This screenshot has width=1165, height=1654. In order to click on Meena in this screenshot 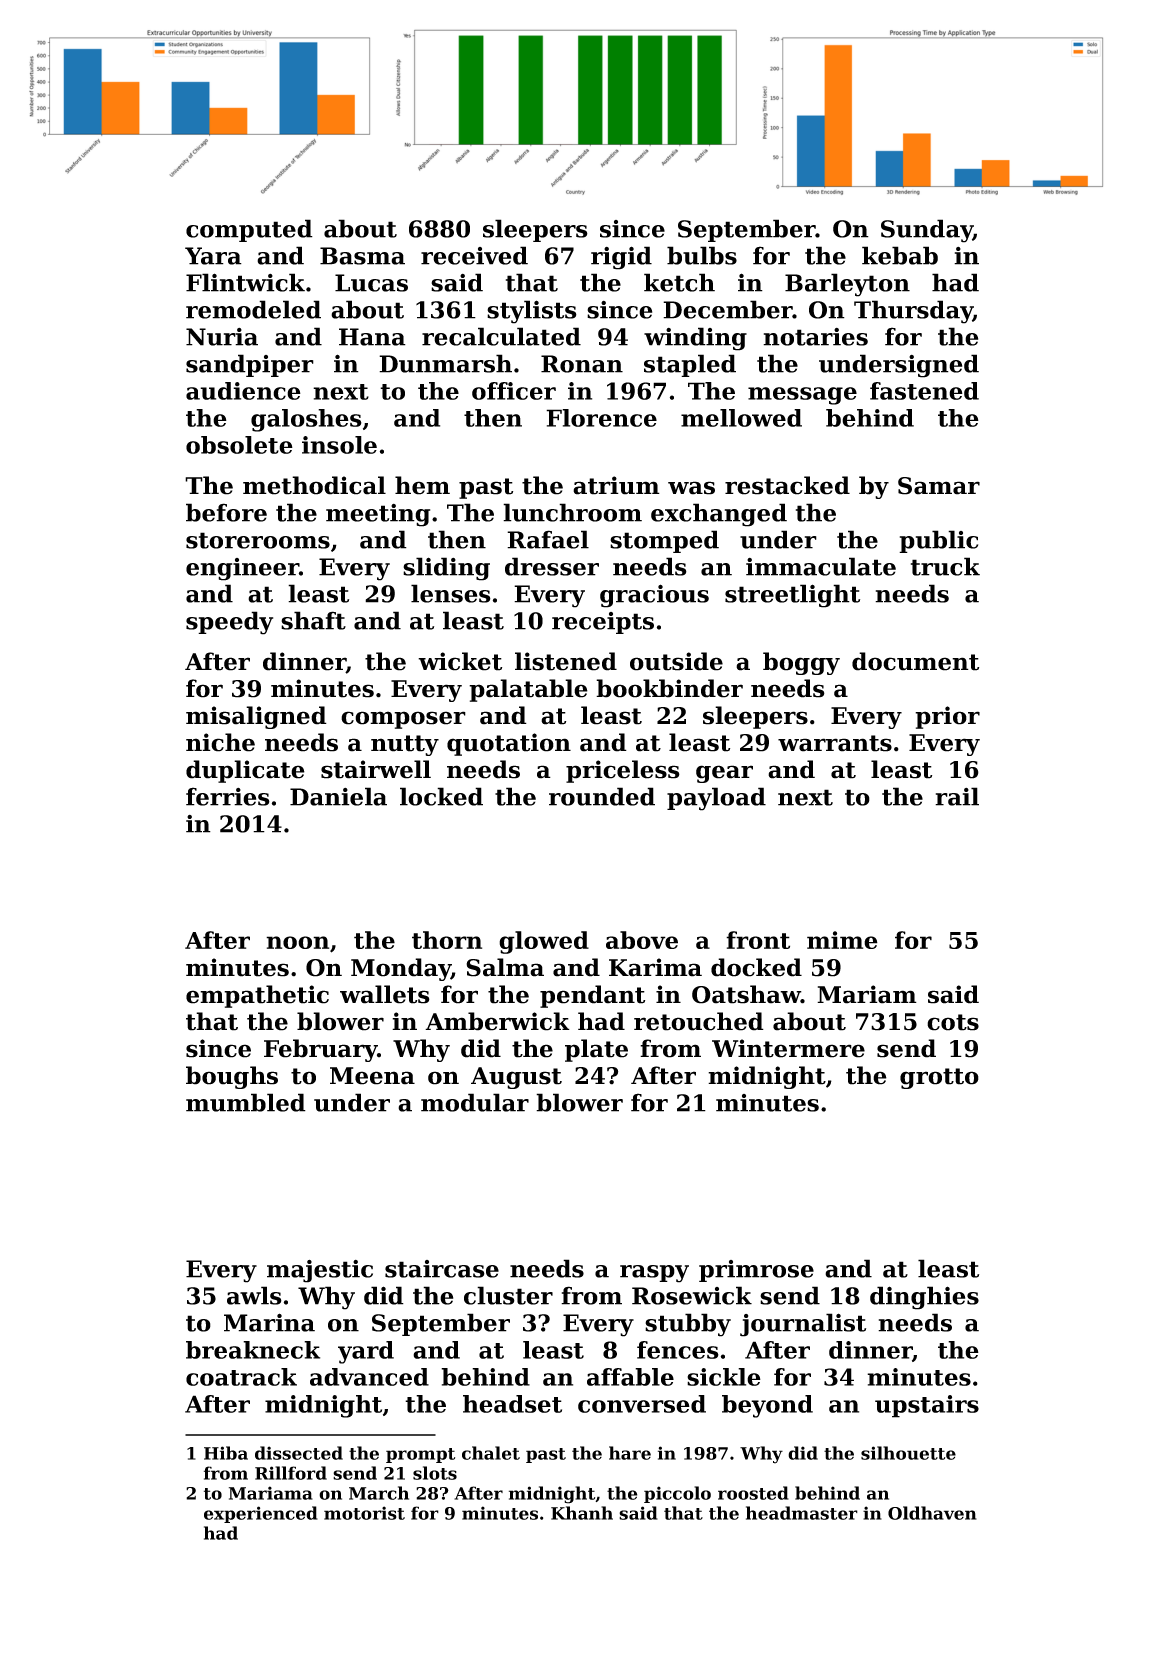, I will do `click(372, 1076)`.
